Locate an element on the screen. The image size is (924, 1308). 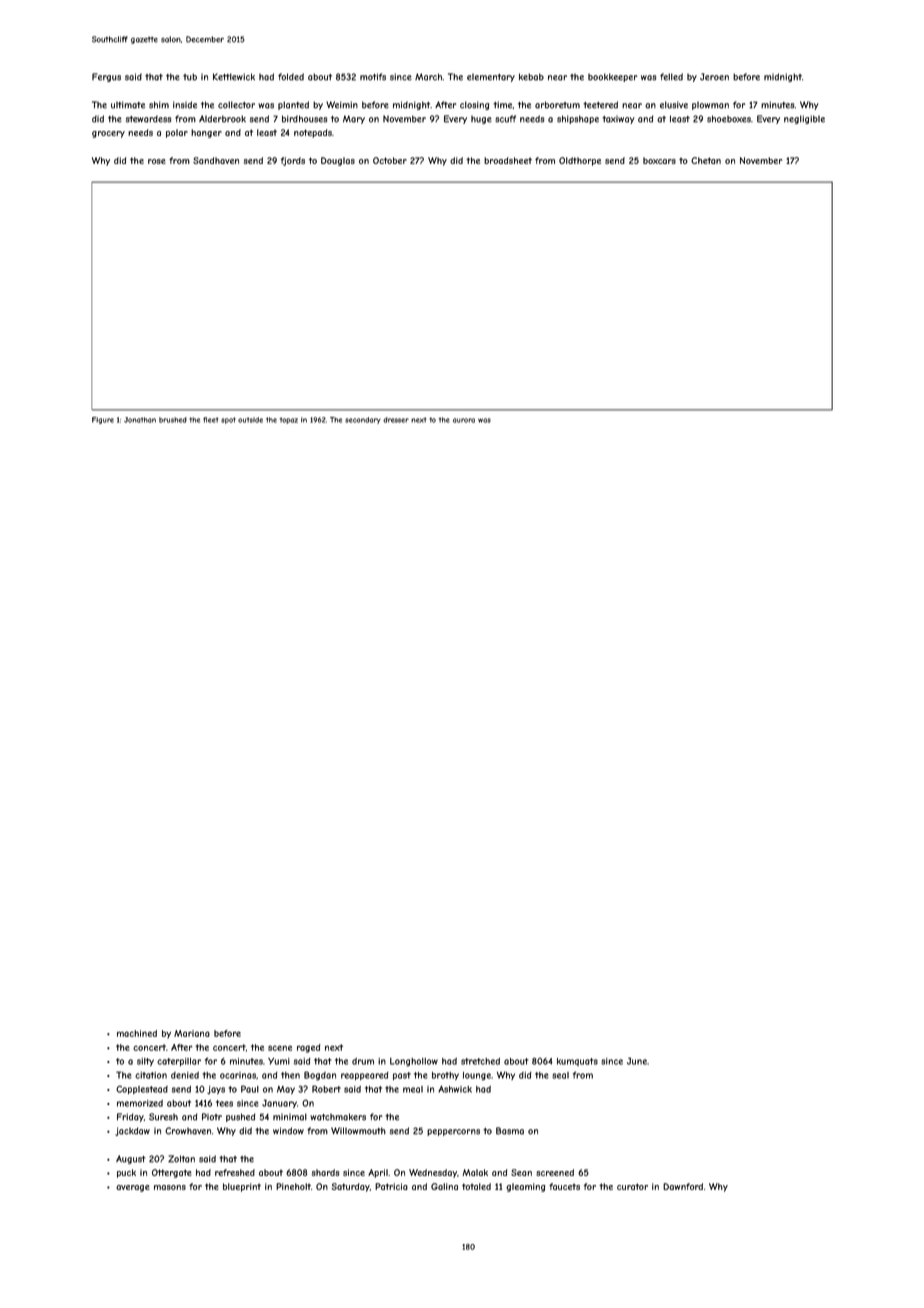
October is located at coordinates (390, 160).
